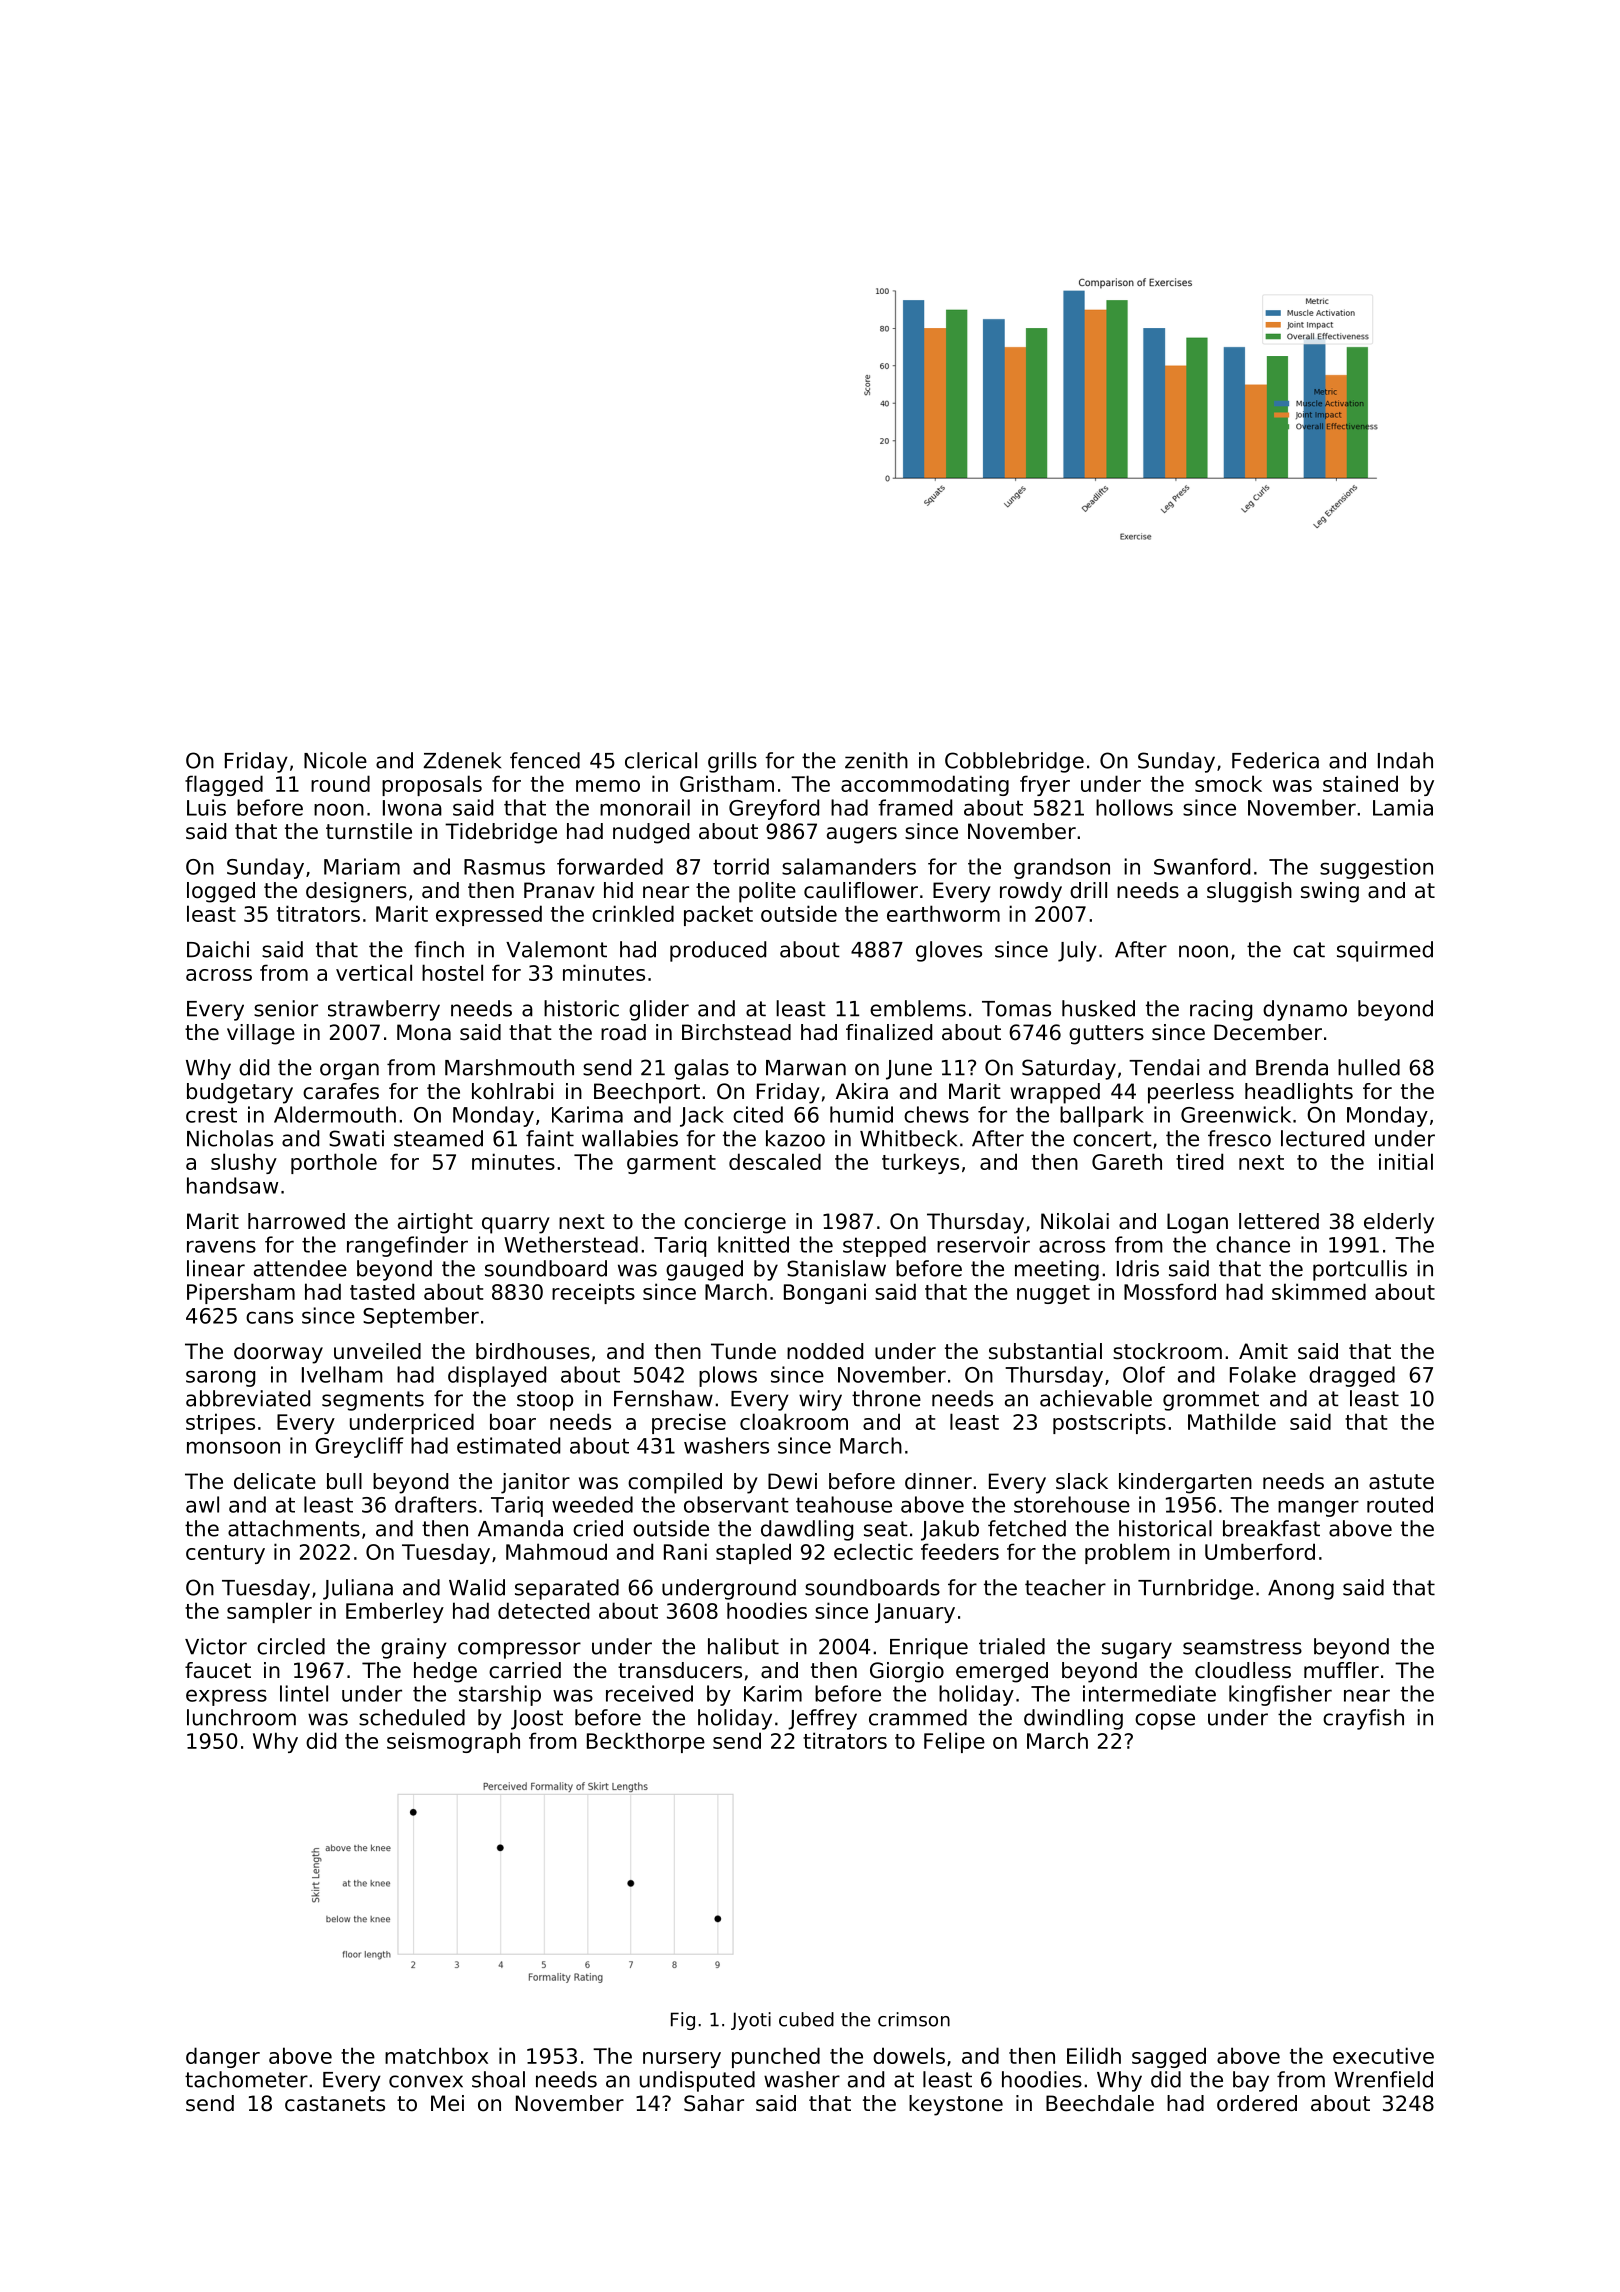 The image size is (1620, 2292). What do you see at coordinates (1239, 1138) in the screenshot?
I see `fresco` at bounding box center [1239, 1138].
